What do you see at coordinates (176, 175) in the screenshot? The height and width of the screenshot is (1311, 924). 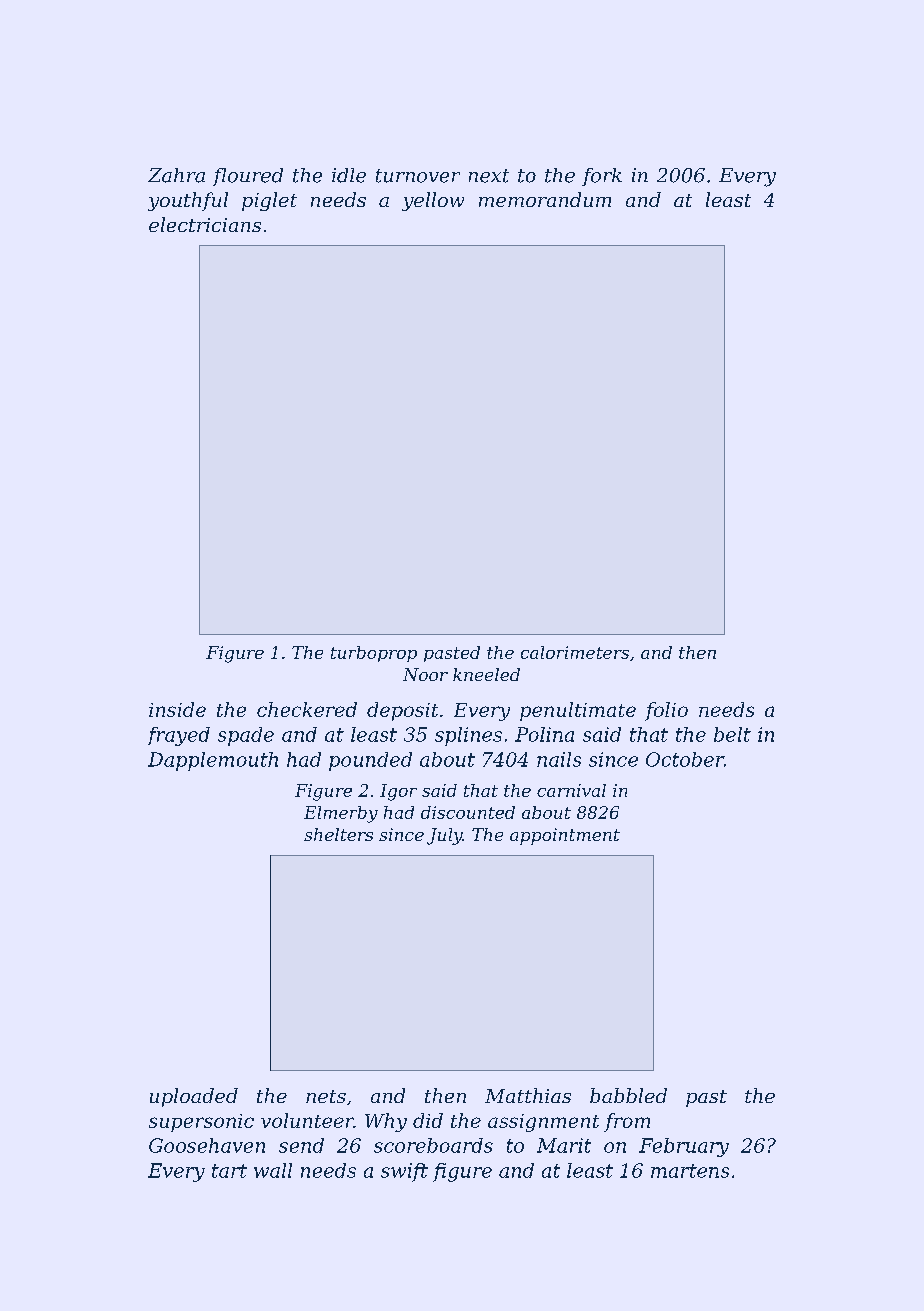 I see `Zahra` at bounding box center [176, 175].
